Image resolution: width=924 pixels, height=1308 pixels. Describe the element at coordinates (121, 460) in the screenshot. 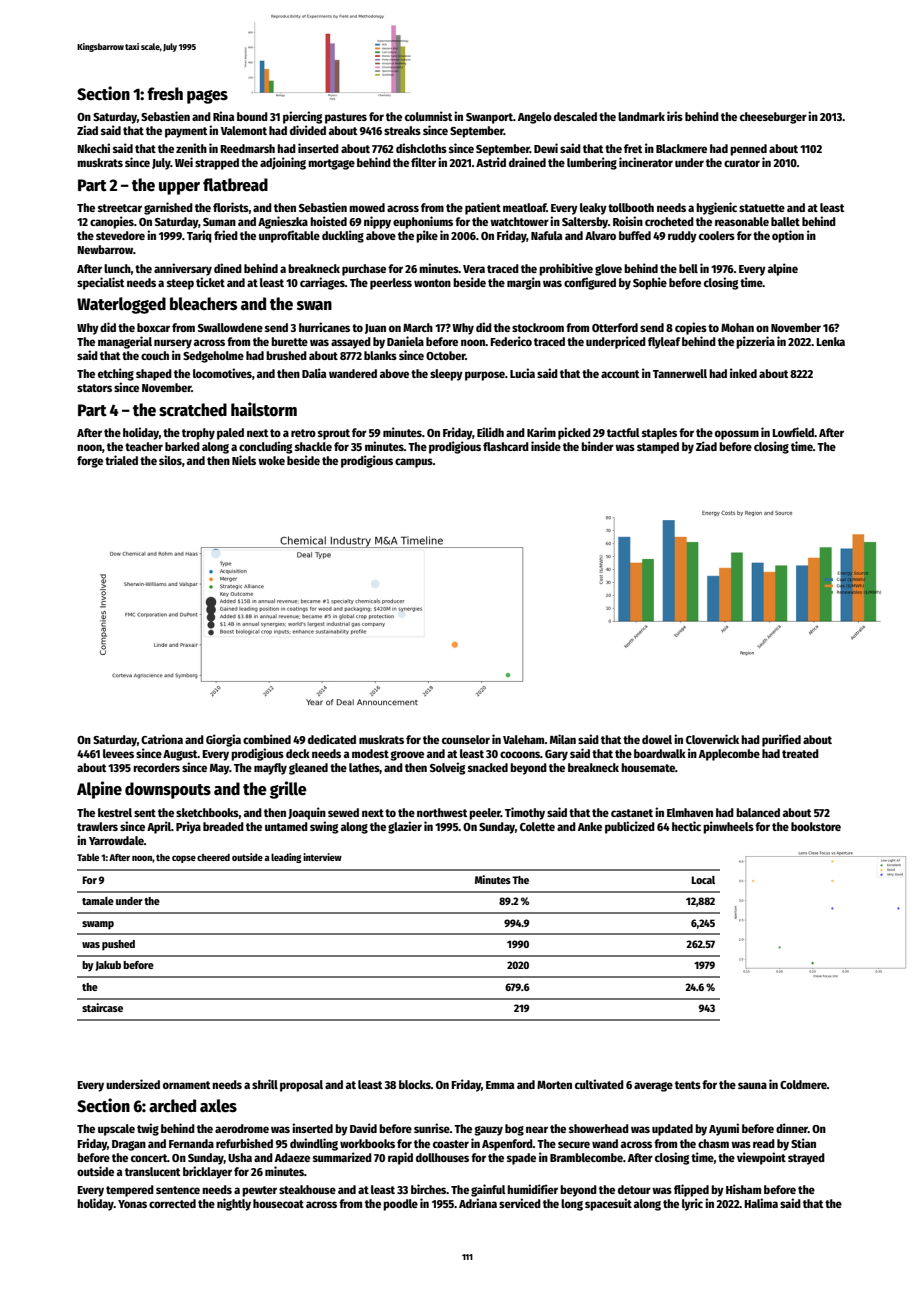

I see `trialed` at that location.
